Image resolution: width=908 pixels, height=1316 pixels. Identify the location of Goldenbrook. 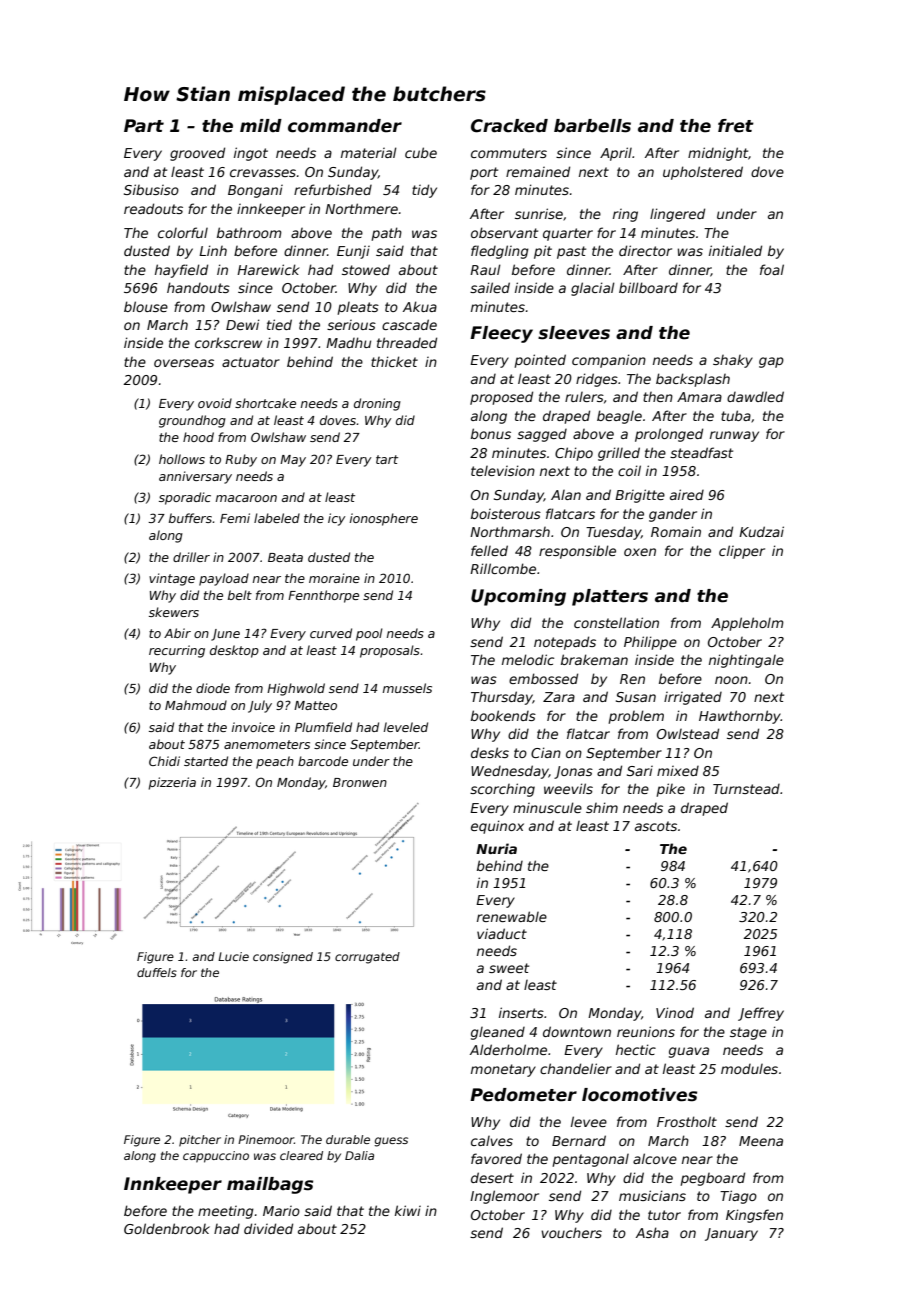
(167, 1228).
